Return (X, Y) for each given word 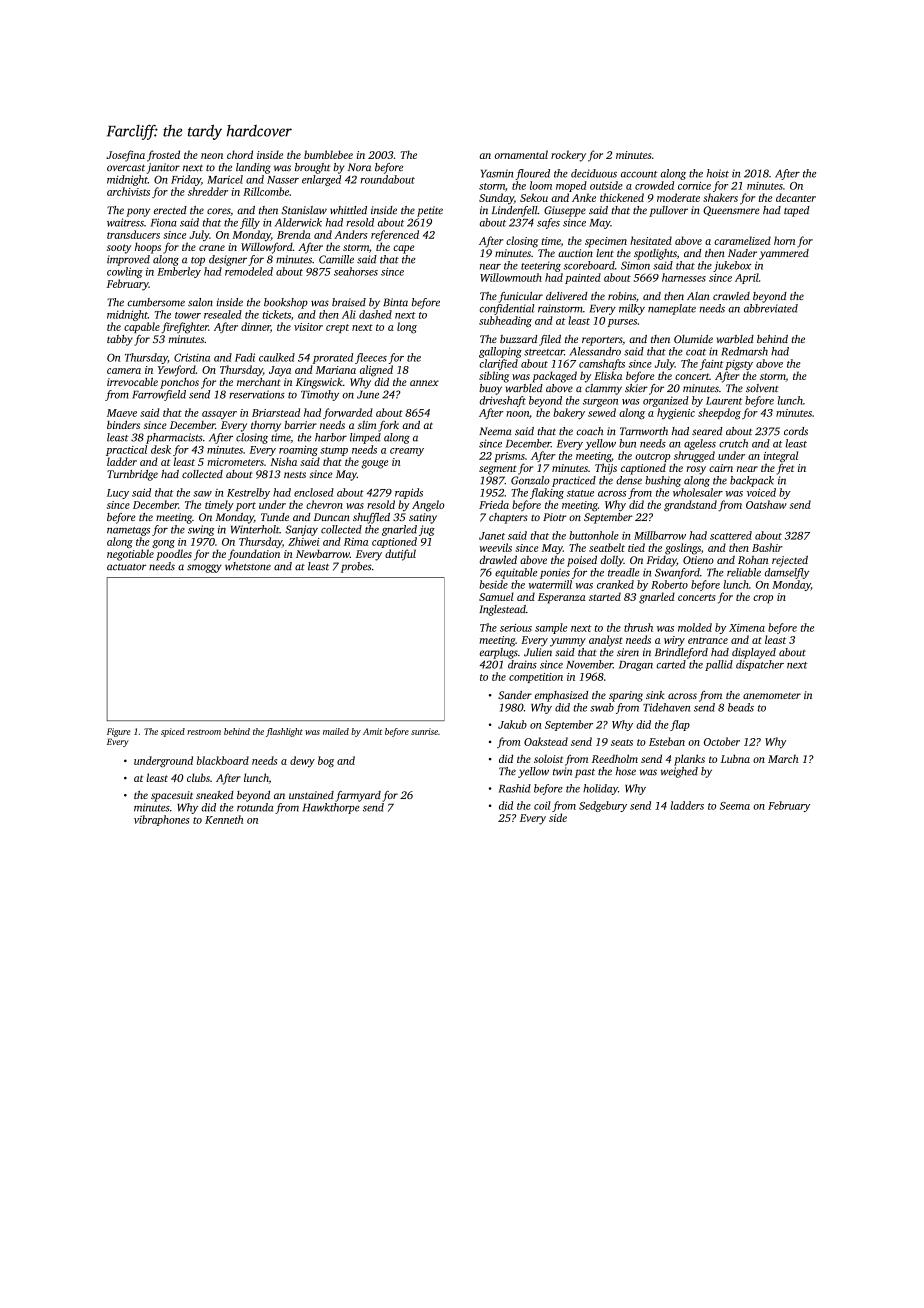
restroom (204, 732)
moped (571, 186)
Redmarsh (744, 351)
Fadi (245, 357)
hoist (718, 173)
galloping (500, 352)
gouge (374, 464)
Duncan (332, 517)
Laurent (724, 401)
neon (212, 156)
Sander (515, 695)
